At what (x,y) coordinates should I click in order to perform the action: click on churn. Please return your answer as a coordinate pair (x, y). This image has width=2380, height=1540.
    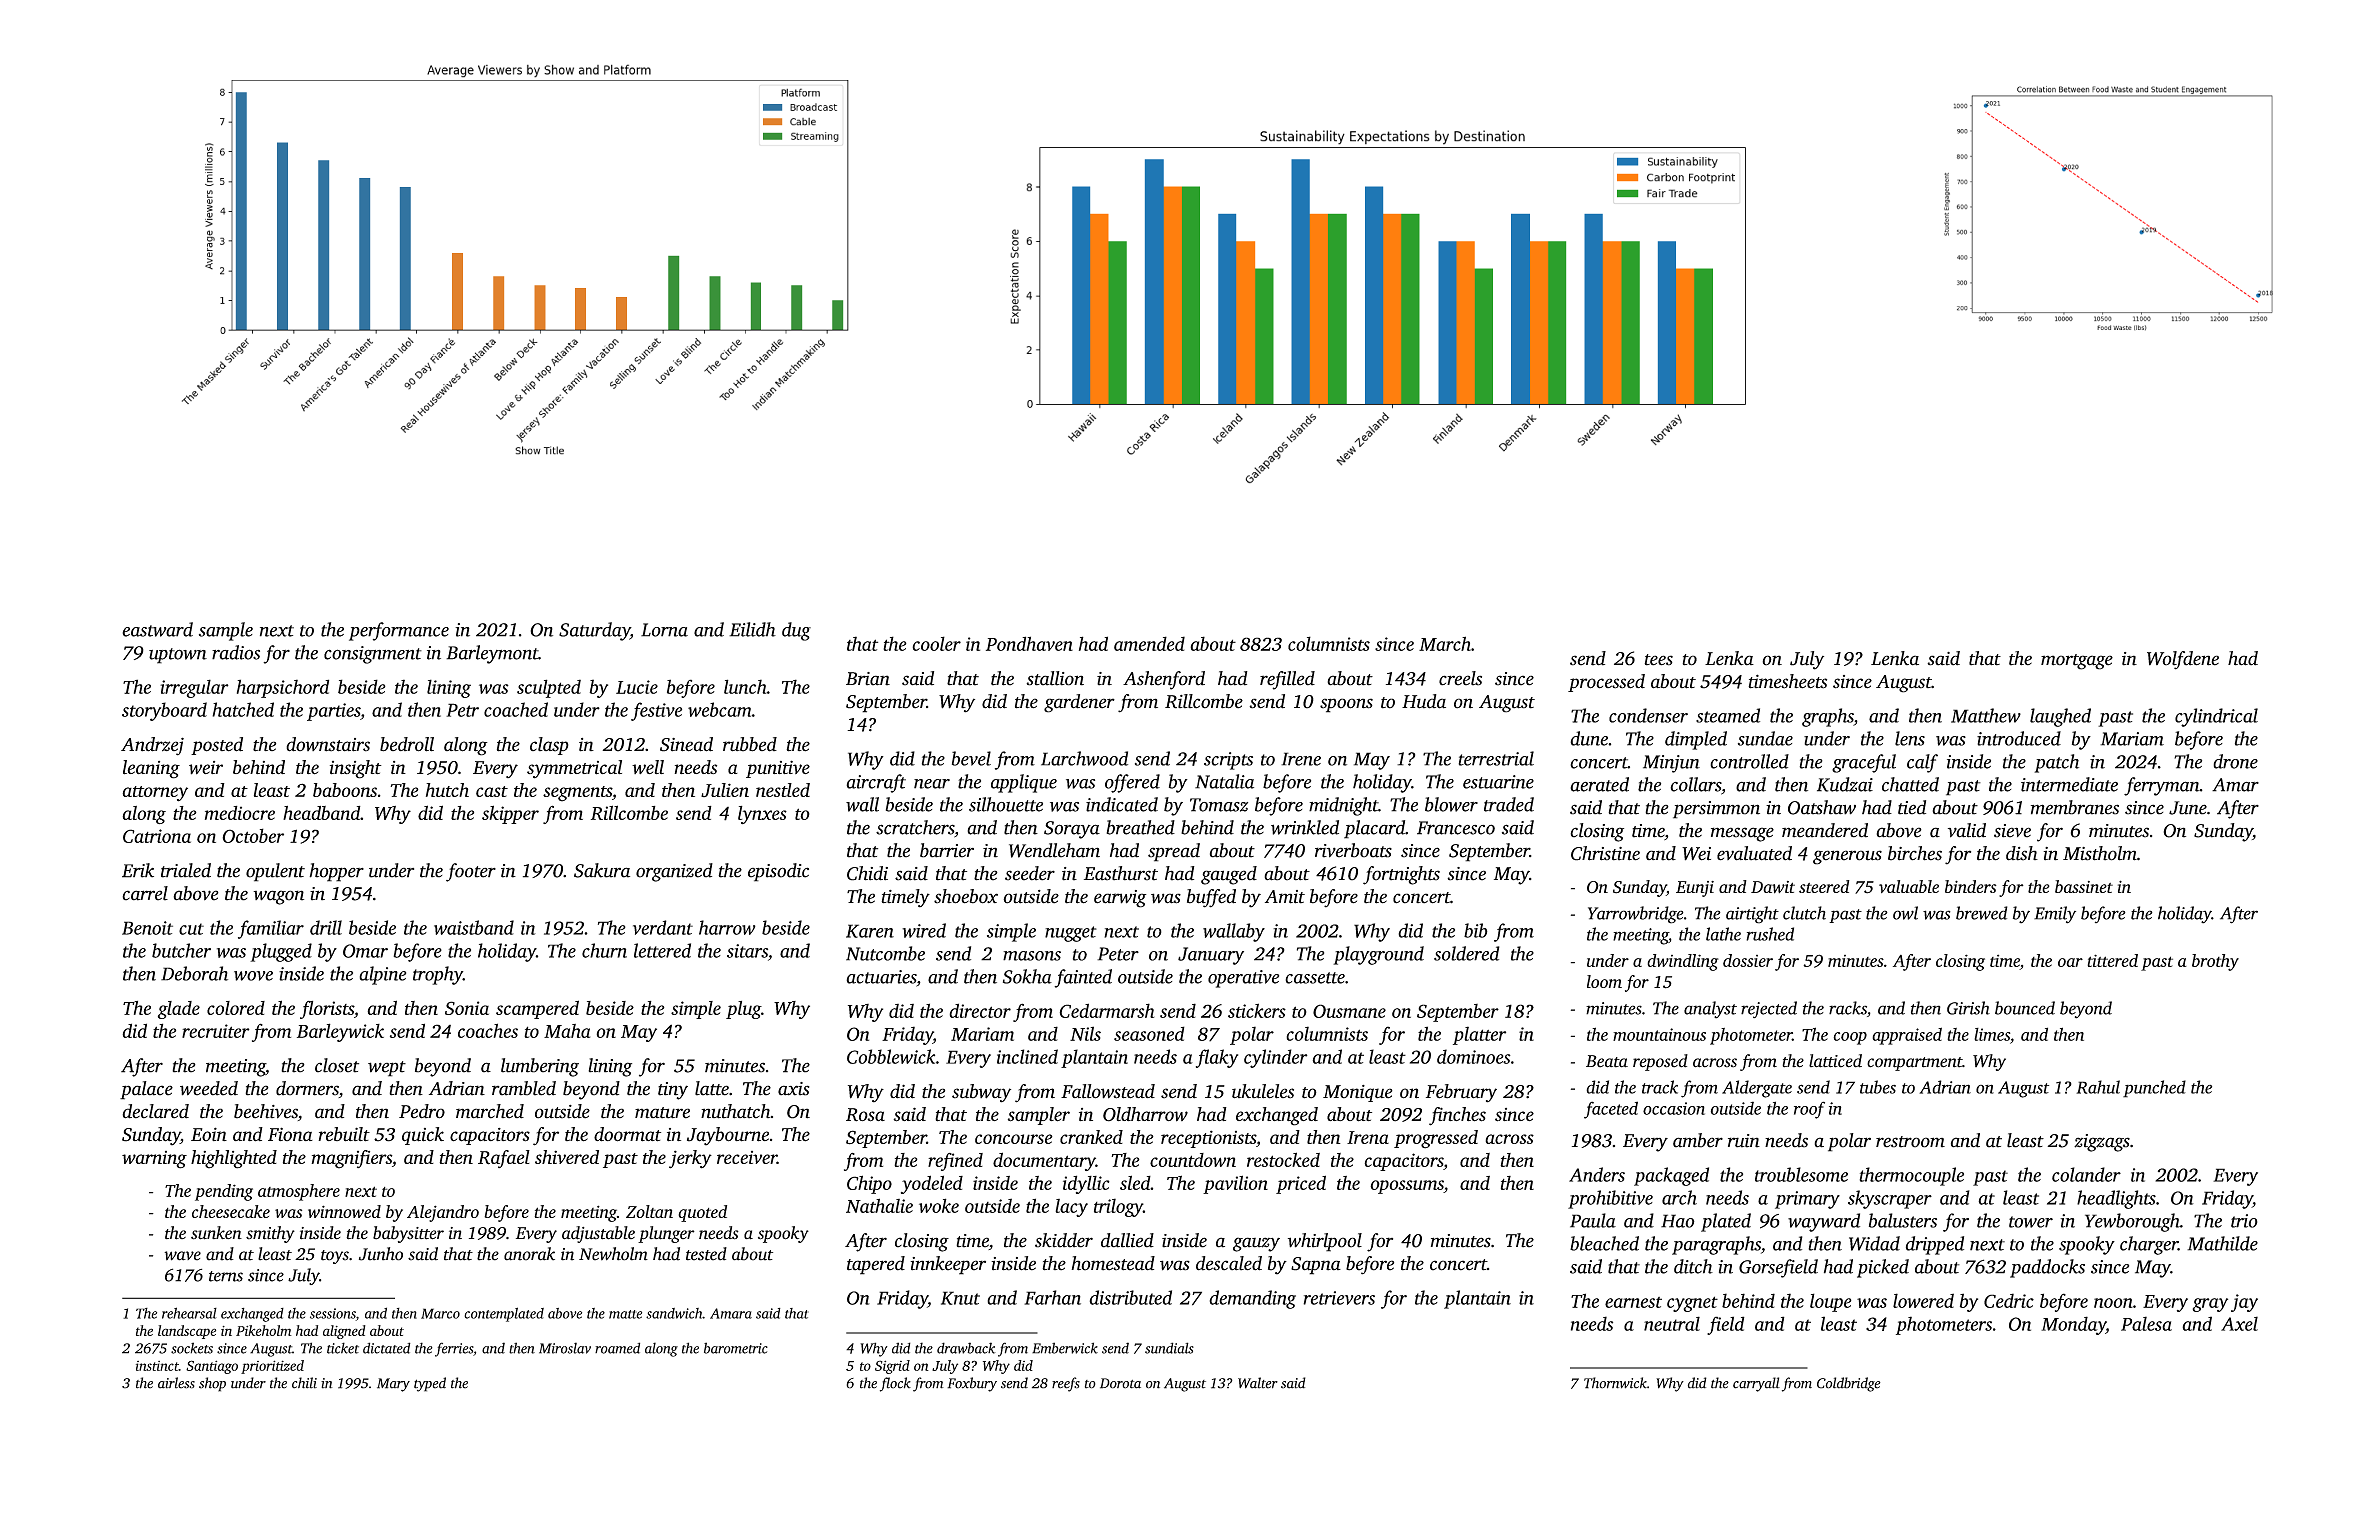
    Looking at the image, I should click on (604, 950).
